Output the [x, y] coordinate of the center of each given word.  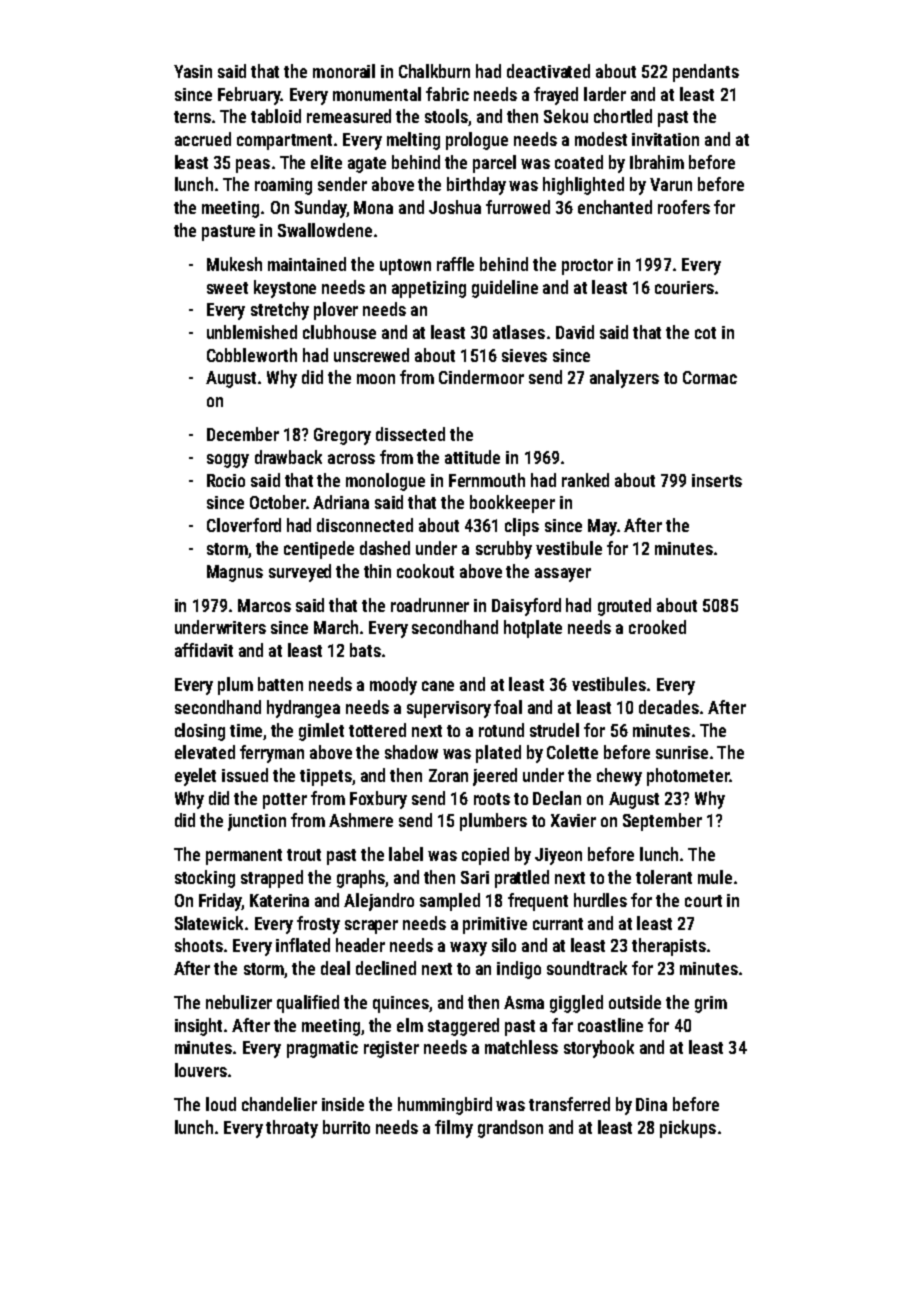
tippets [326, 777]
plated [498, 754]
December [243, 434]
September [662, 822]
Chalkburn [434, 71]
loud [221, 1104]
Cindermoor [481, 377]
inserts [717, 480]
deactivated [548, 71]
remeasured [349, 116]
